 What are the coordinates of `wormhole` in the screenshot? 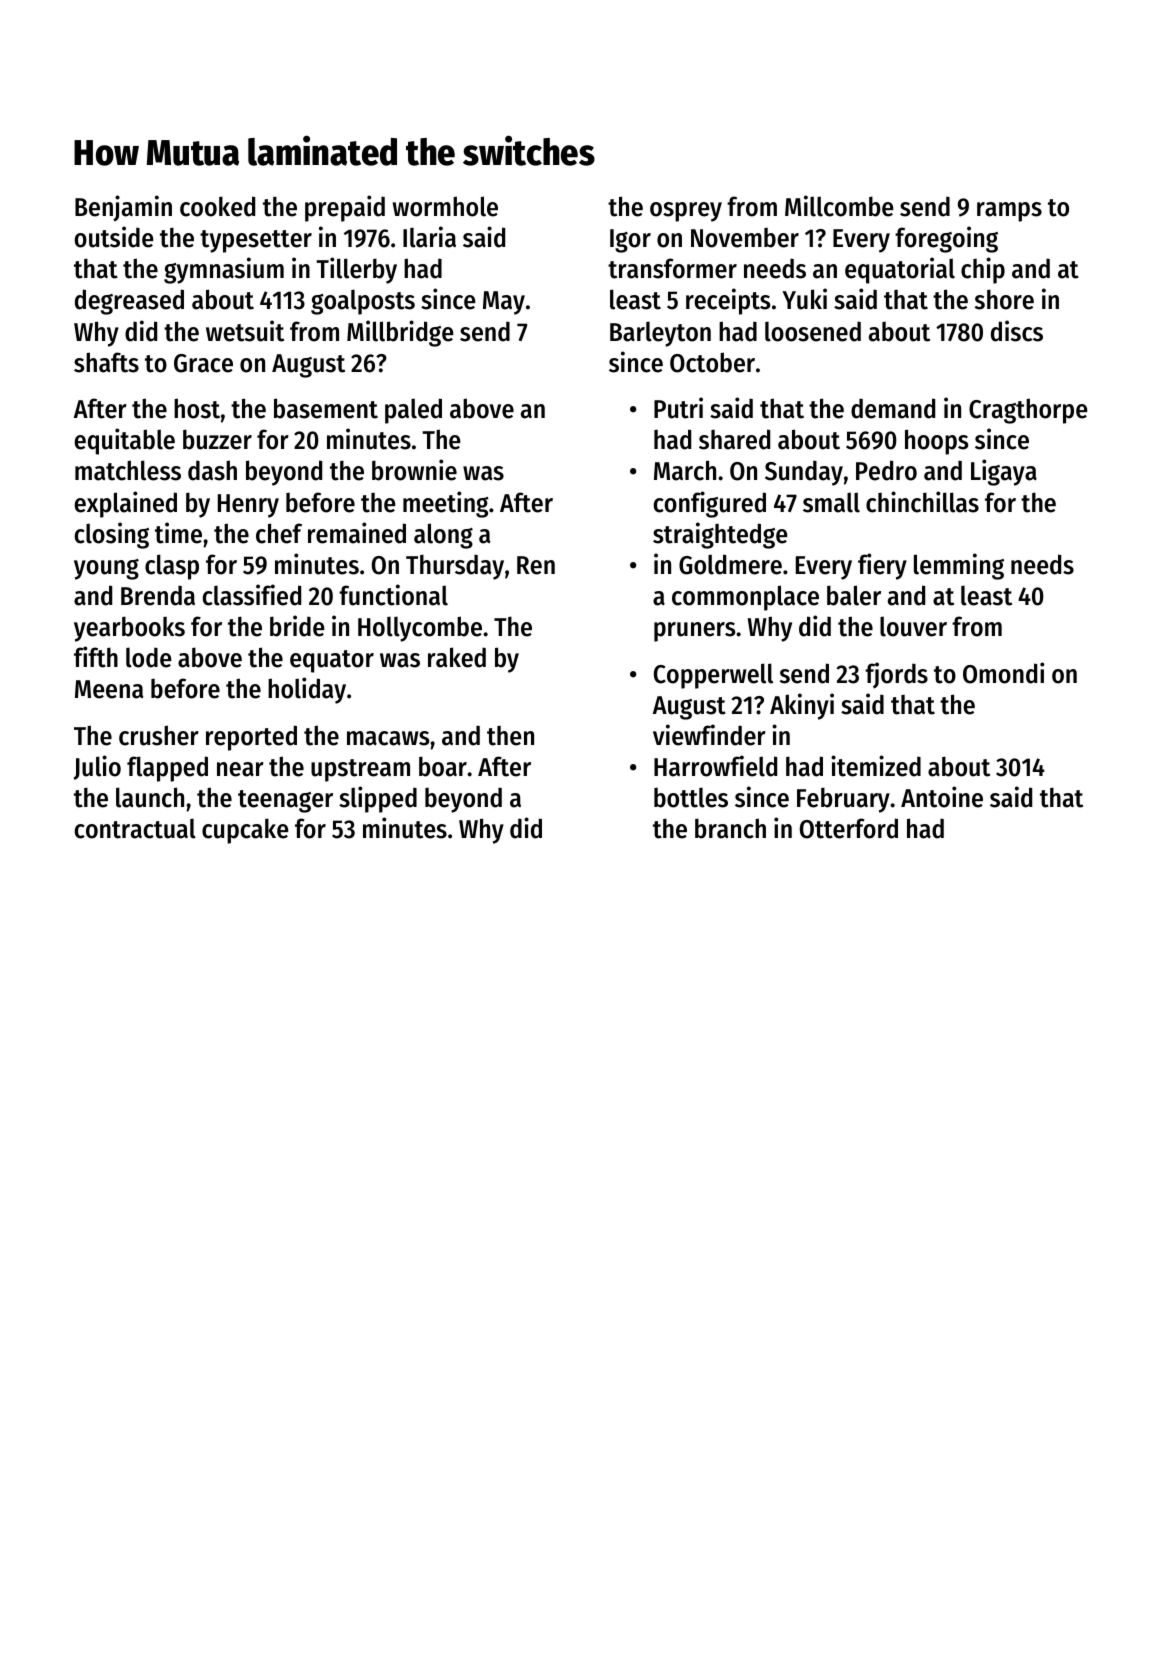 It's located at (445, 206).
